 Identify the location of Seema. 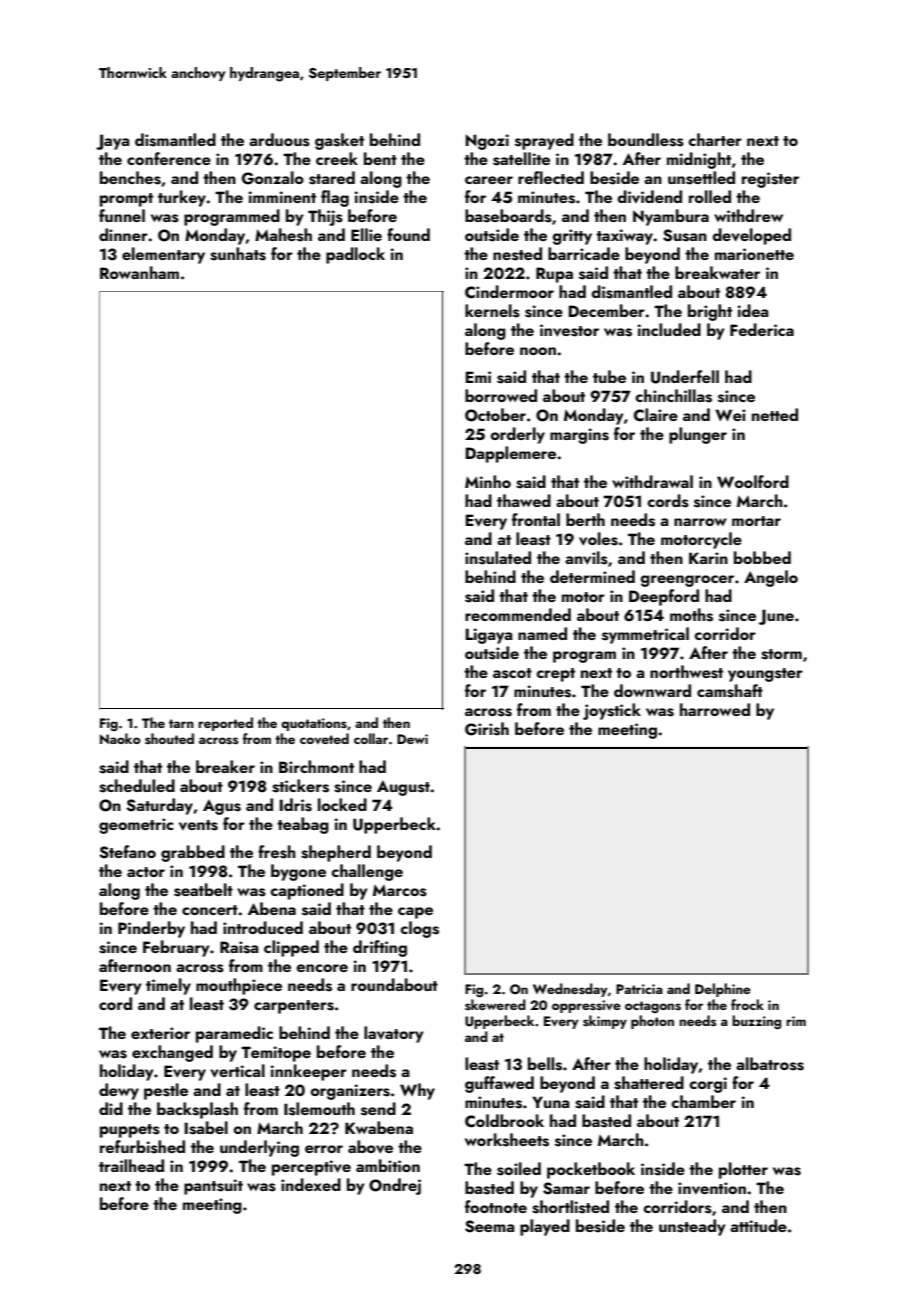
(489, 1226).
